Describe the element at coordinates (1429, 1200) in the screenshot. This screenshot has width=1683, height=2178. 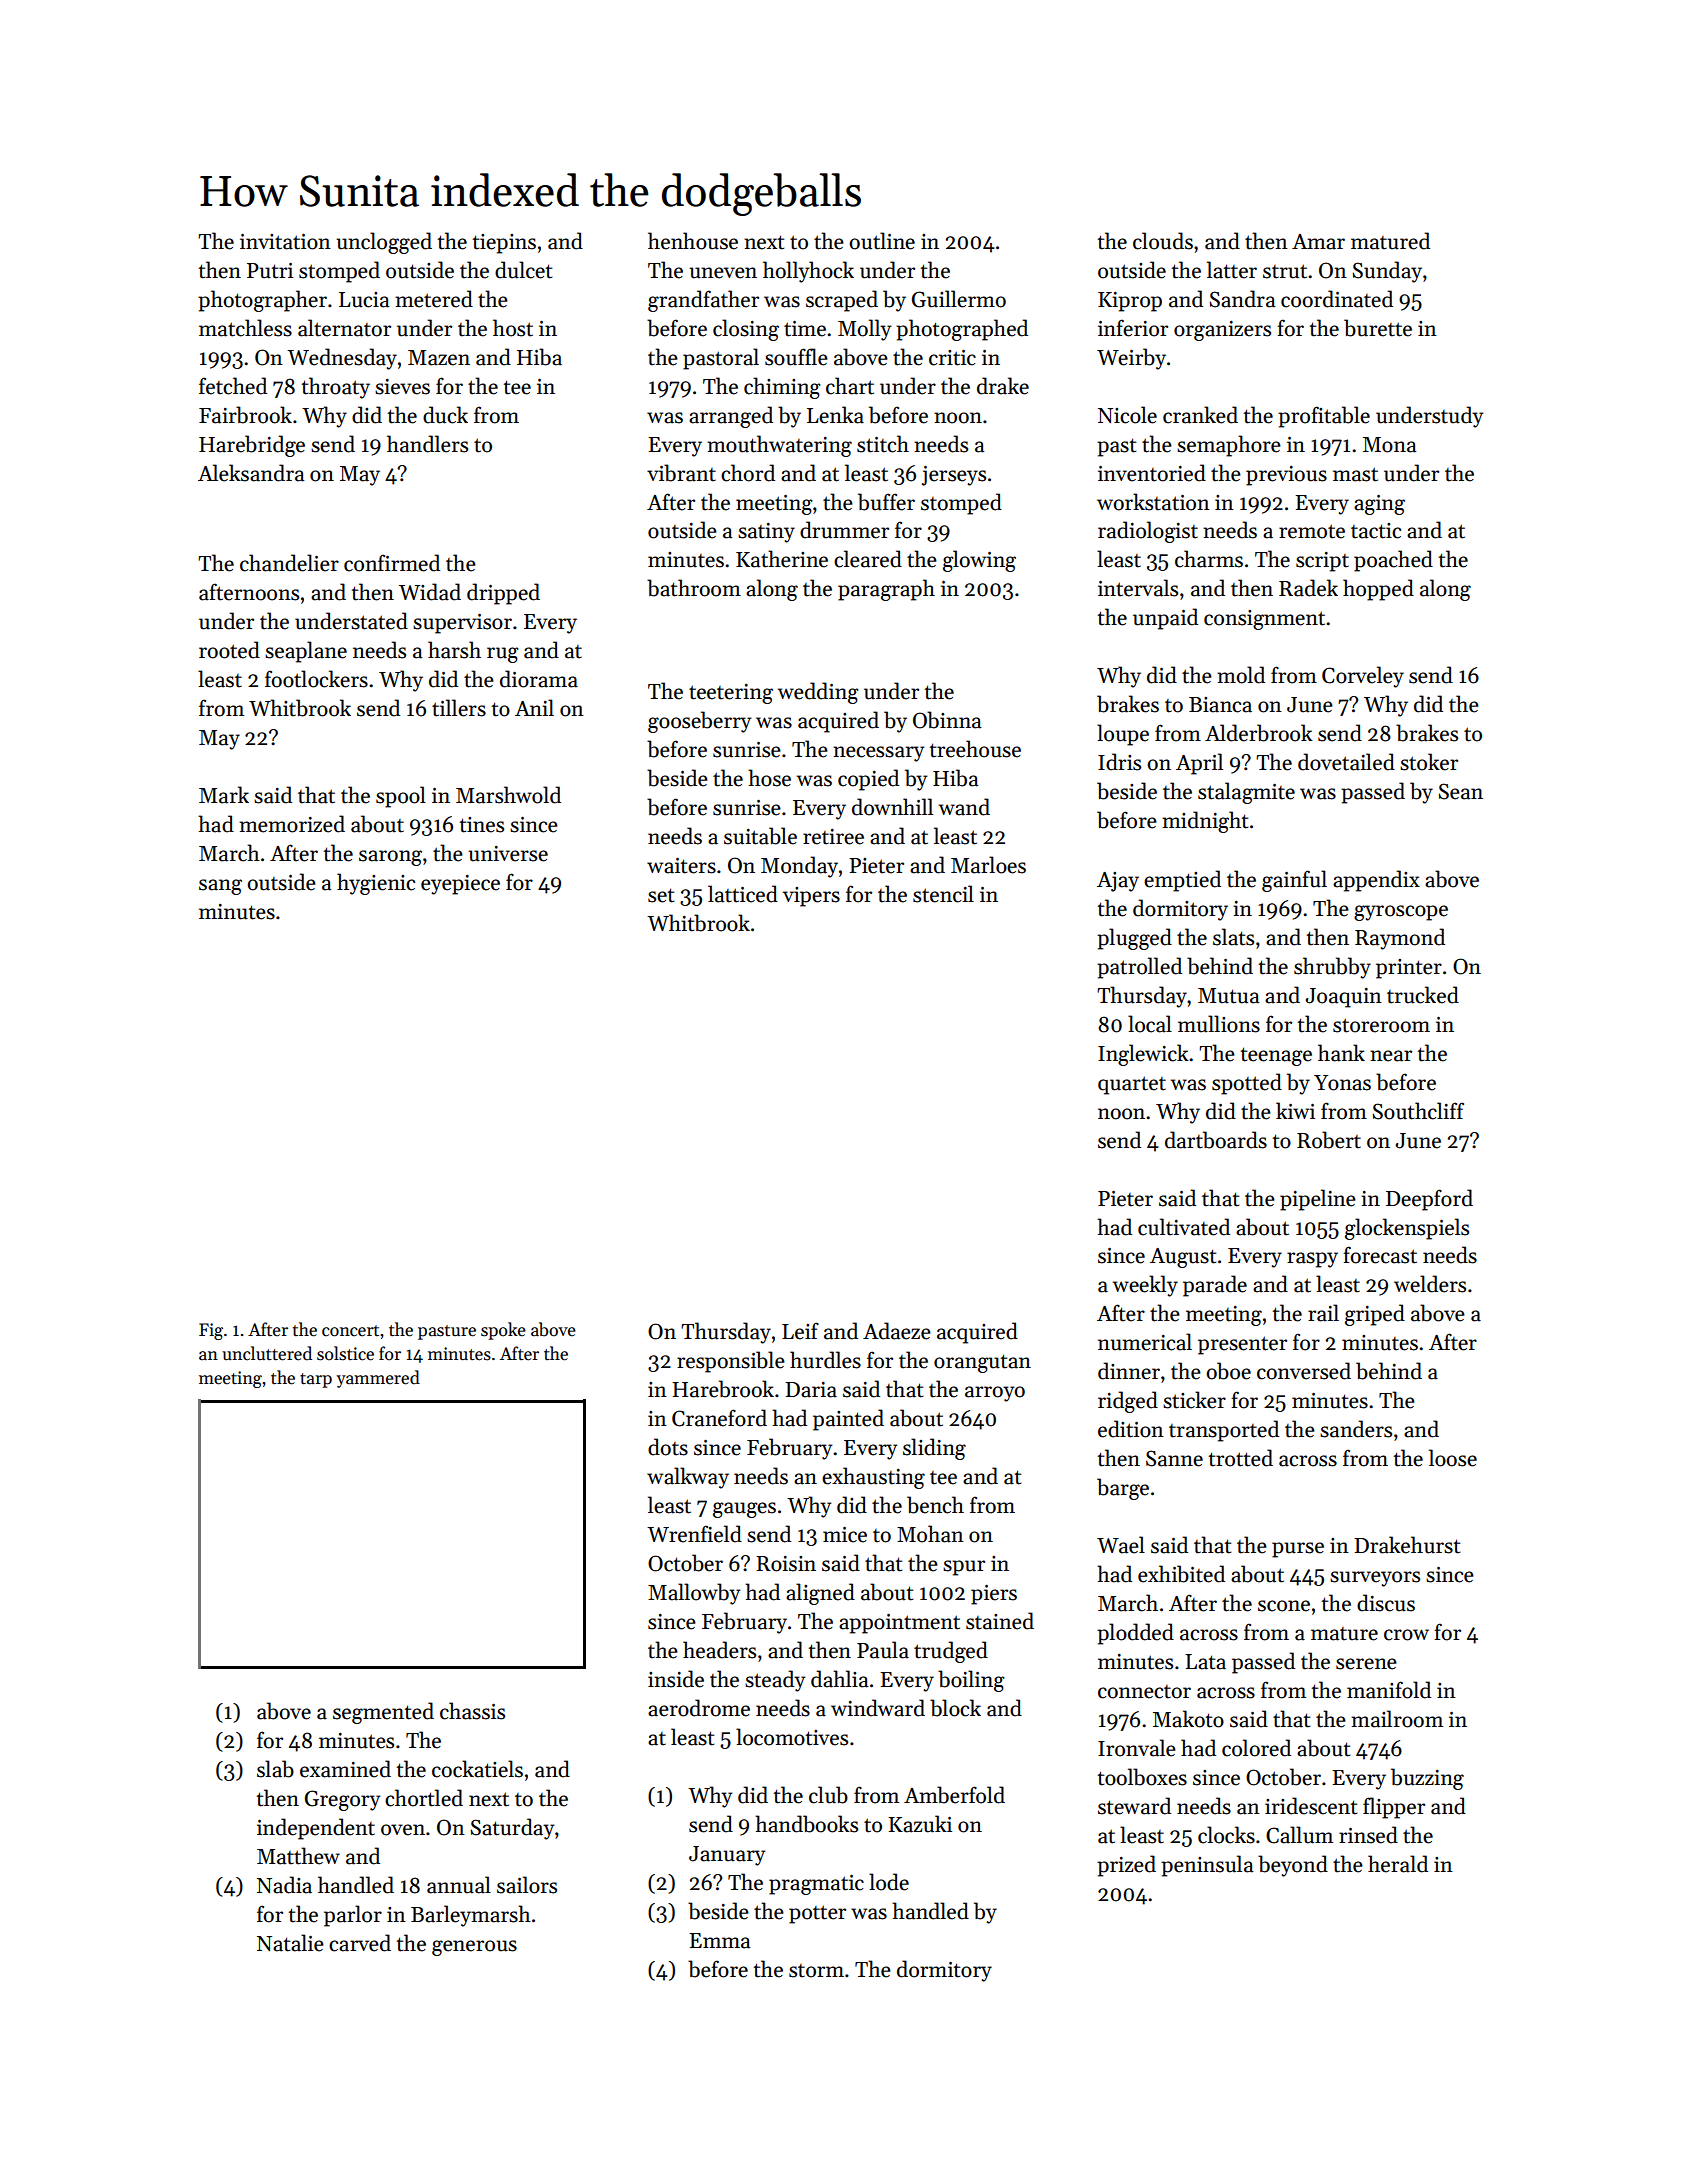
I see `Deepford` at that location.
